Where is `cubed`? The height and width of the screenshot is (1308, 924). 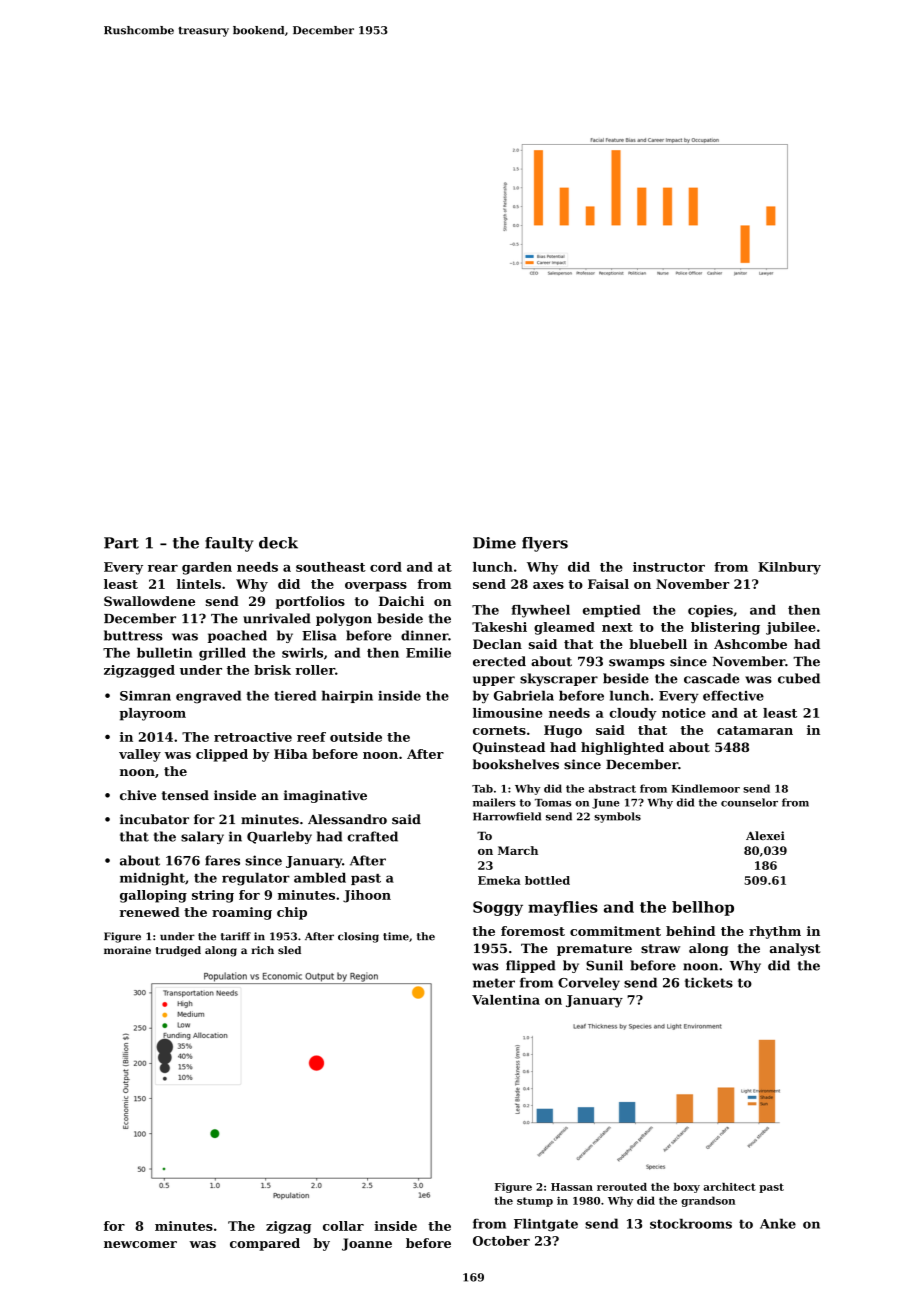 cubed is located at coordinates (799, 678).
